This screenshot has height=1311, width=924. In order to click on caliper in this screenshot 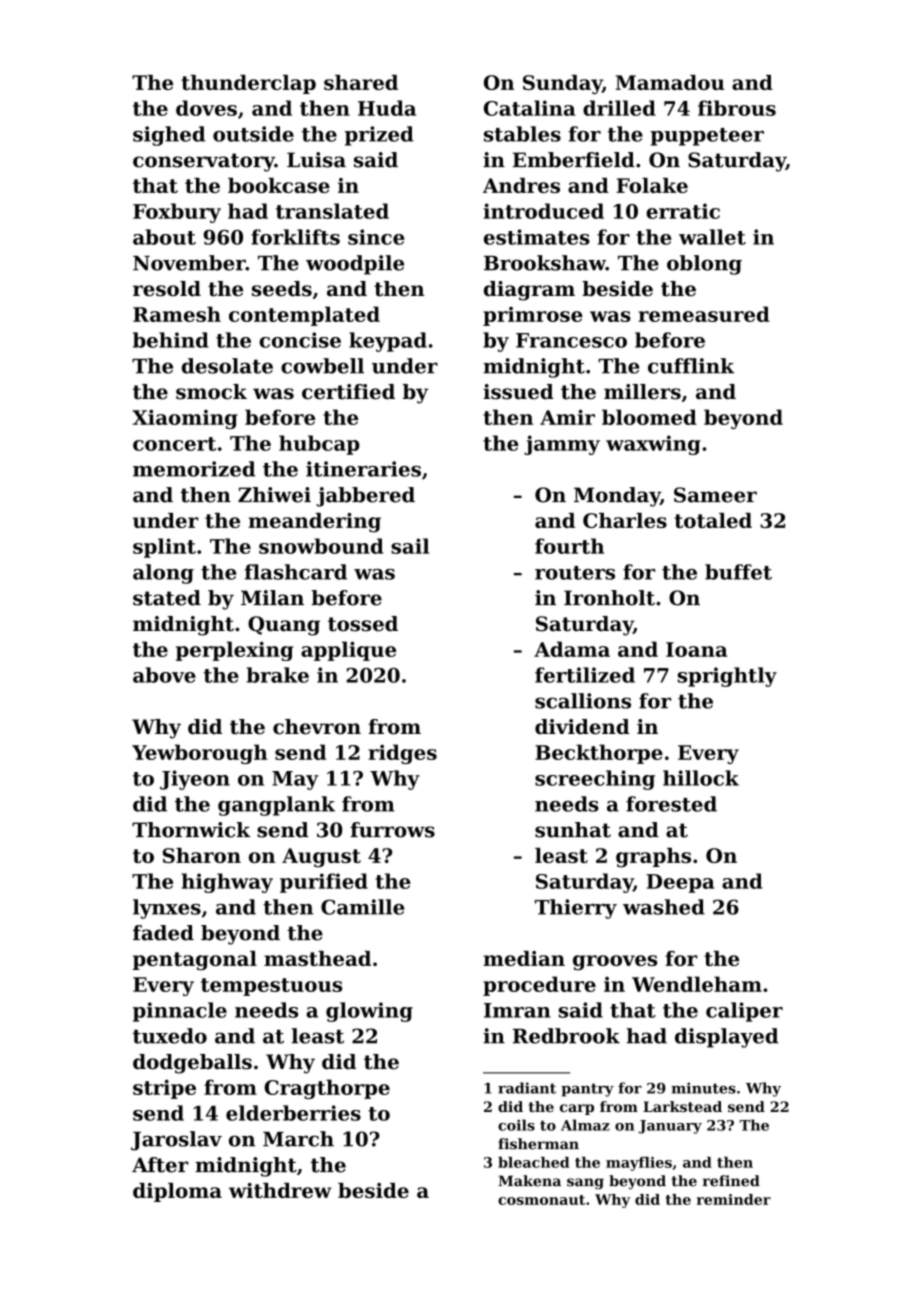, I will do `click(744, 1012)`.
